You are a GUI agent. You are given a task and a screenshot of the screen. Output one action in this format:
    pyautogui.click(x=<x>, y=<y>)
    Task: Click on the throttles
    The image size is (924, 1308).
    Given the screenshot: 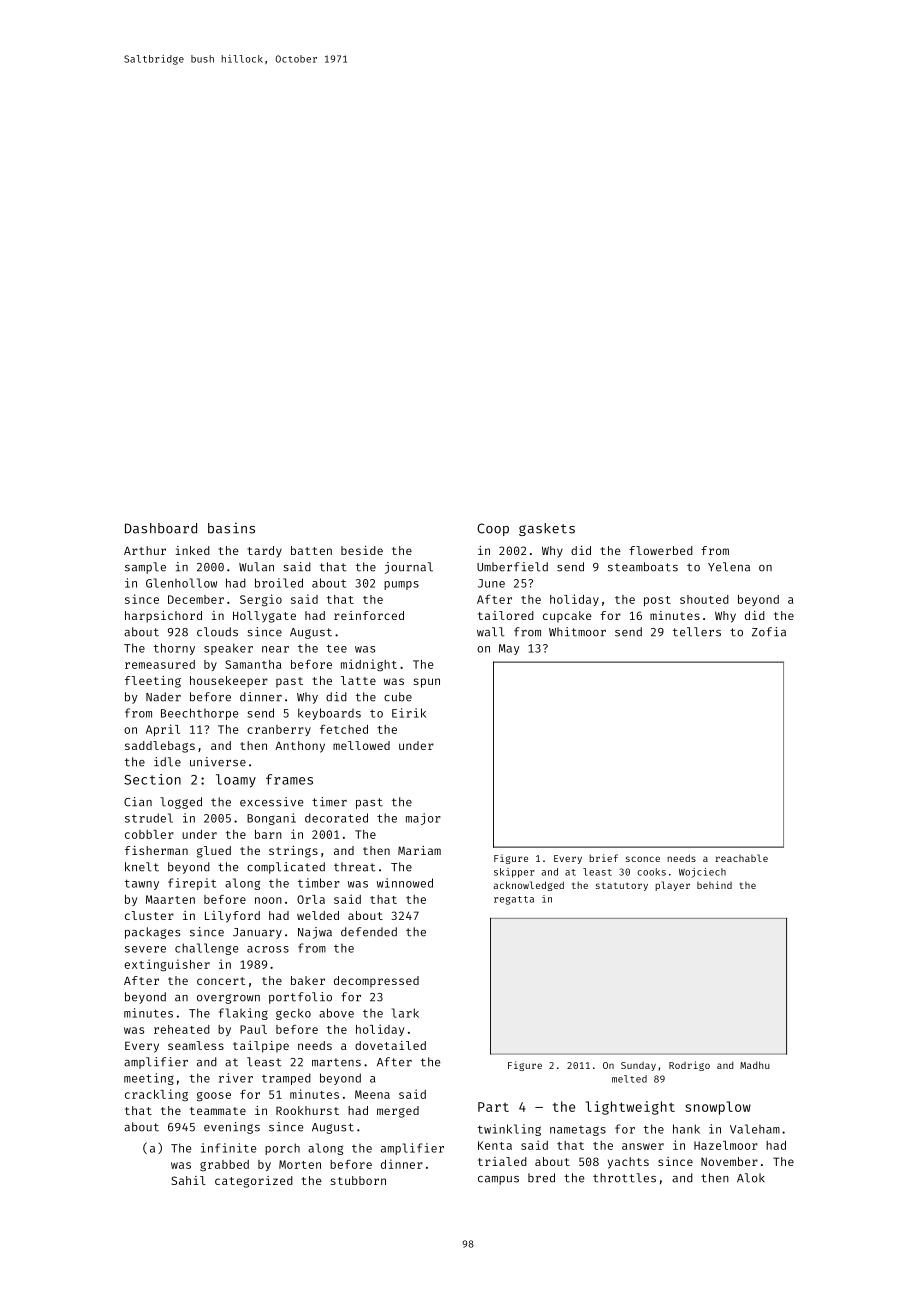 What is the action you would take?
    pyautogui.click(x=624, y=1178)
